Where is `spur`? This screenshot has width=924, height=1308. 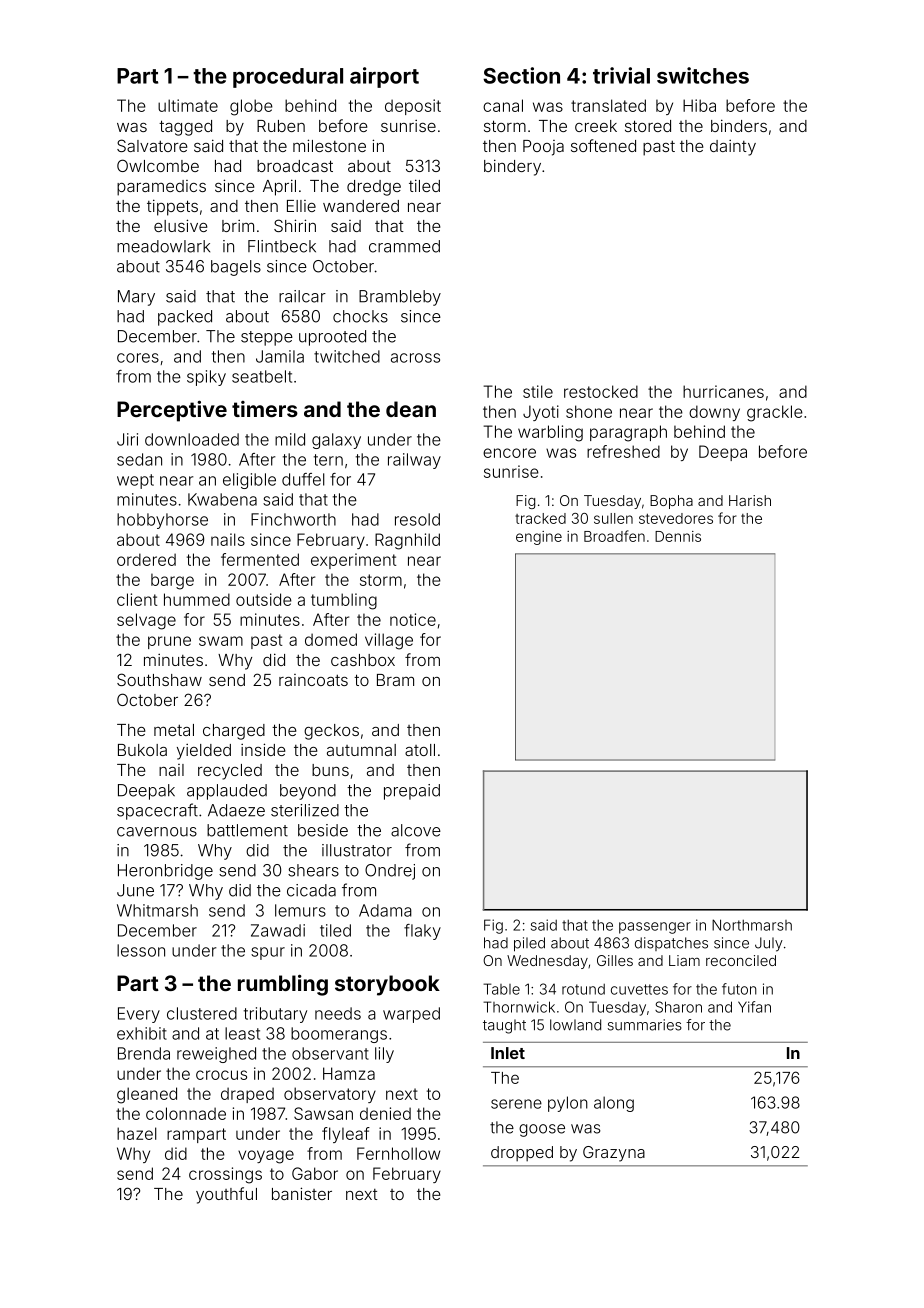 spur is located at coordinates (268, 953).
